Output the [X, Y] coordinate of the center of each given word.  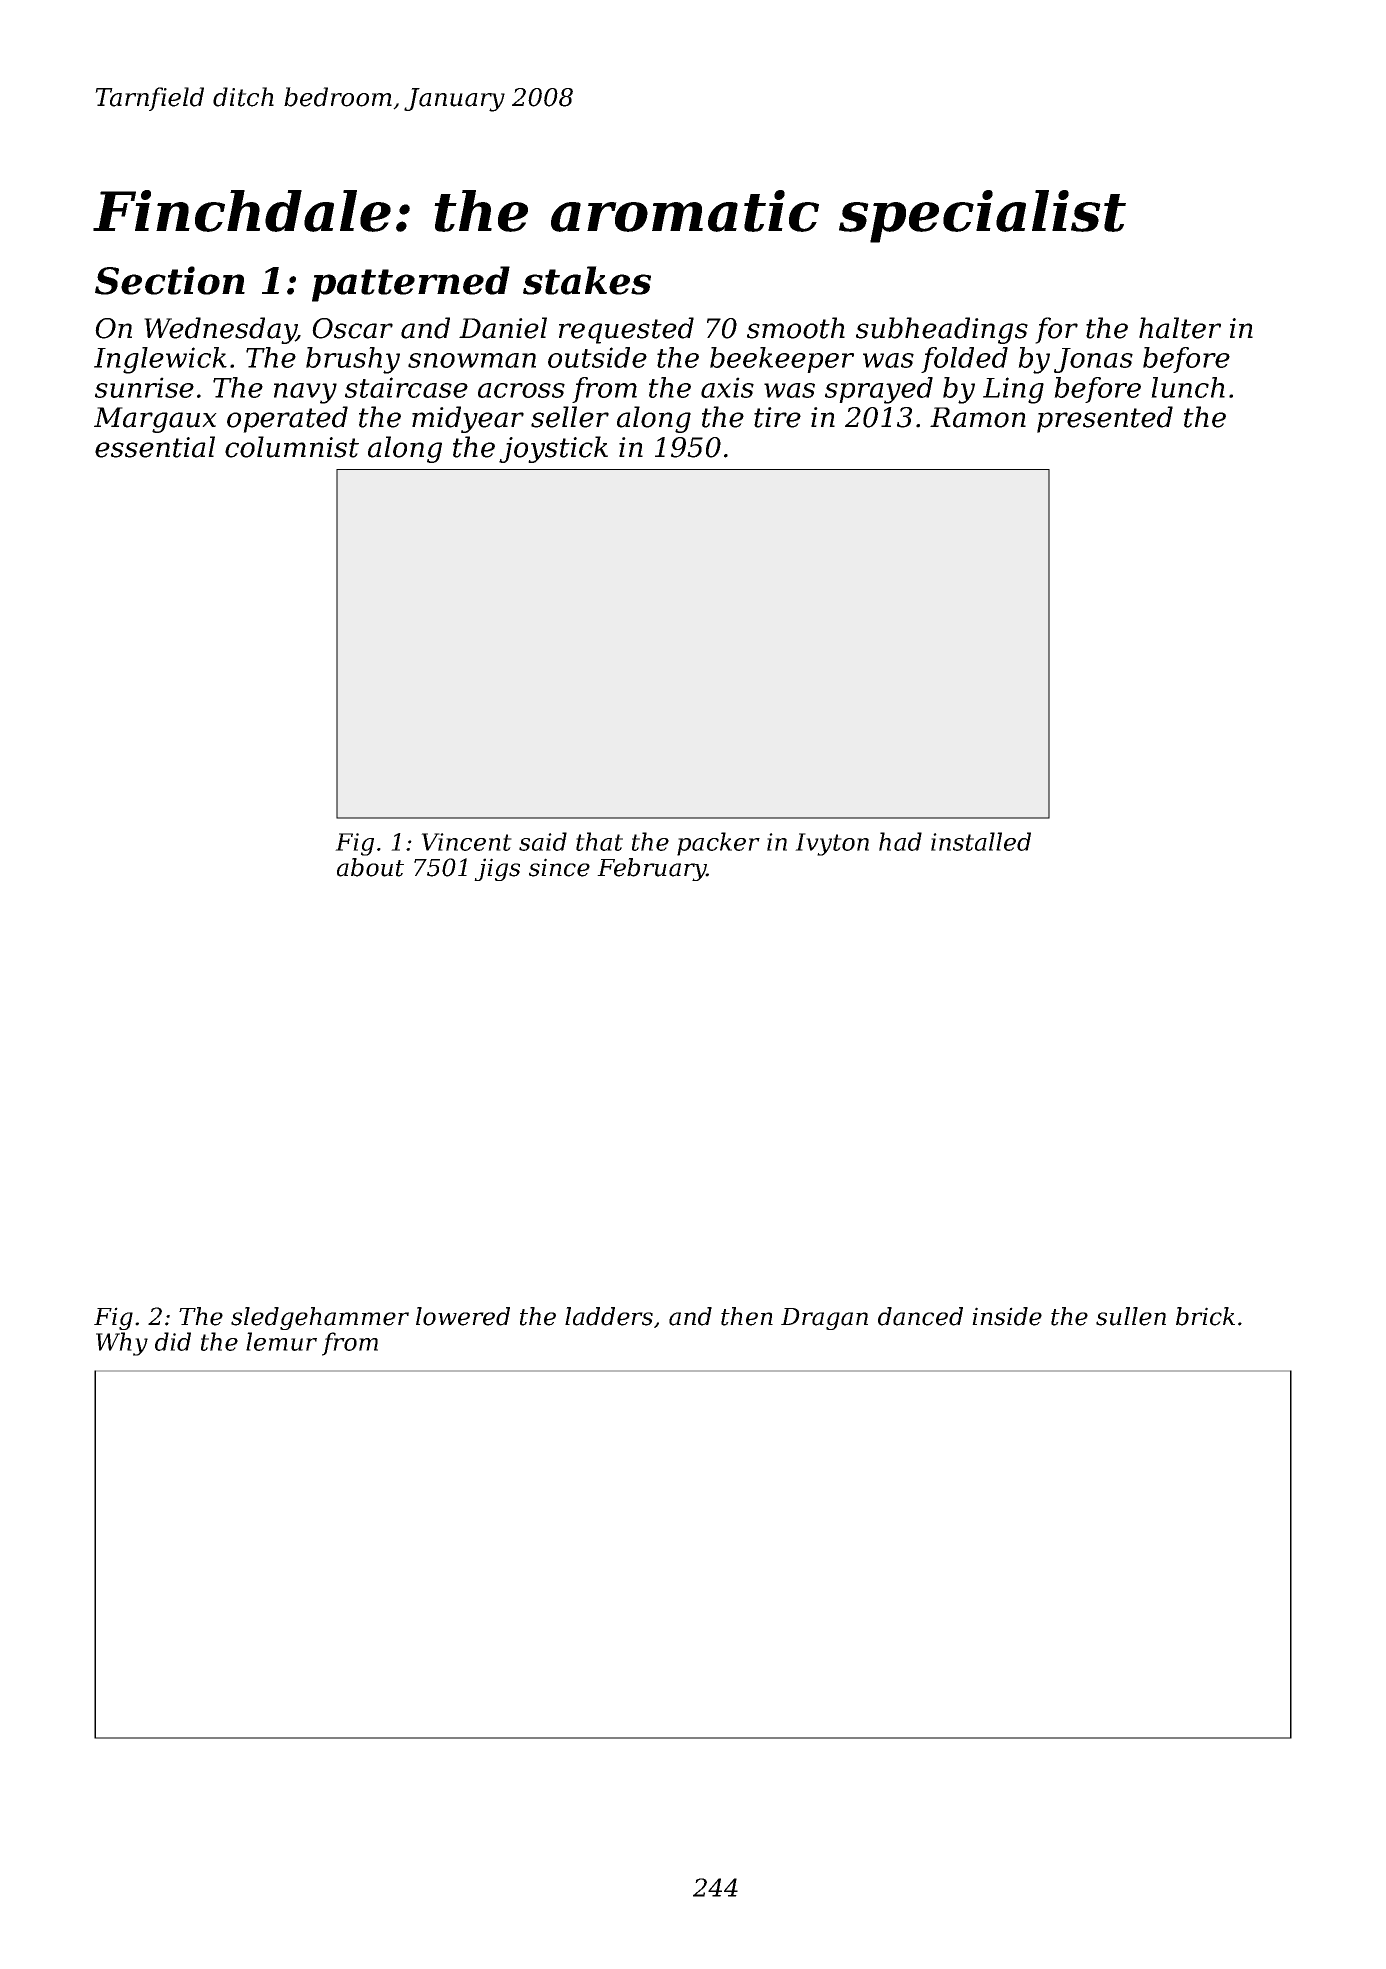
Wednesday [220, 330]
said [543, 841]
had [900, 841]
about [370, 867]
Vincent [466, 842]
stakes [587, 280]
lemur [281, 1341]
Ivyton [832, 844]
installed [981, 841]
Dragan [824, 1319]
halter [1180, 328]
